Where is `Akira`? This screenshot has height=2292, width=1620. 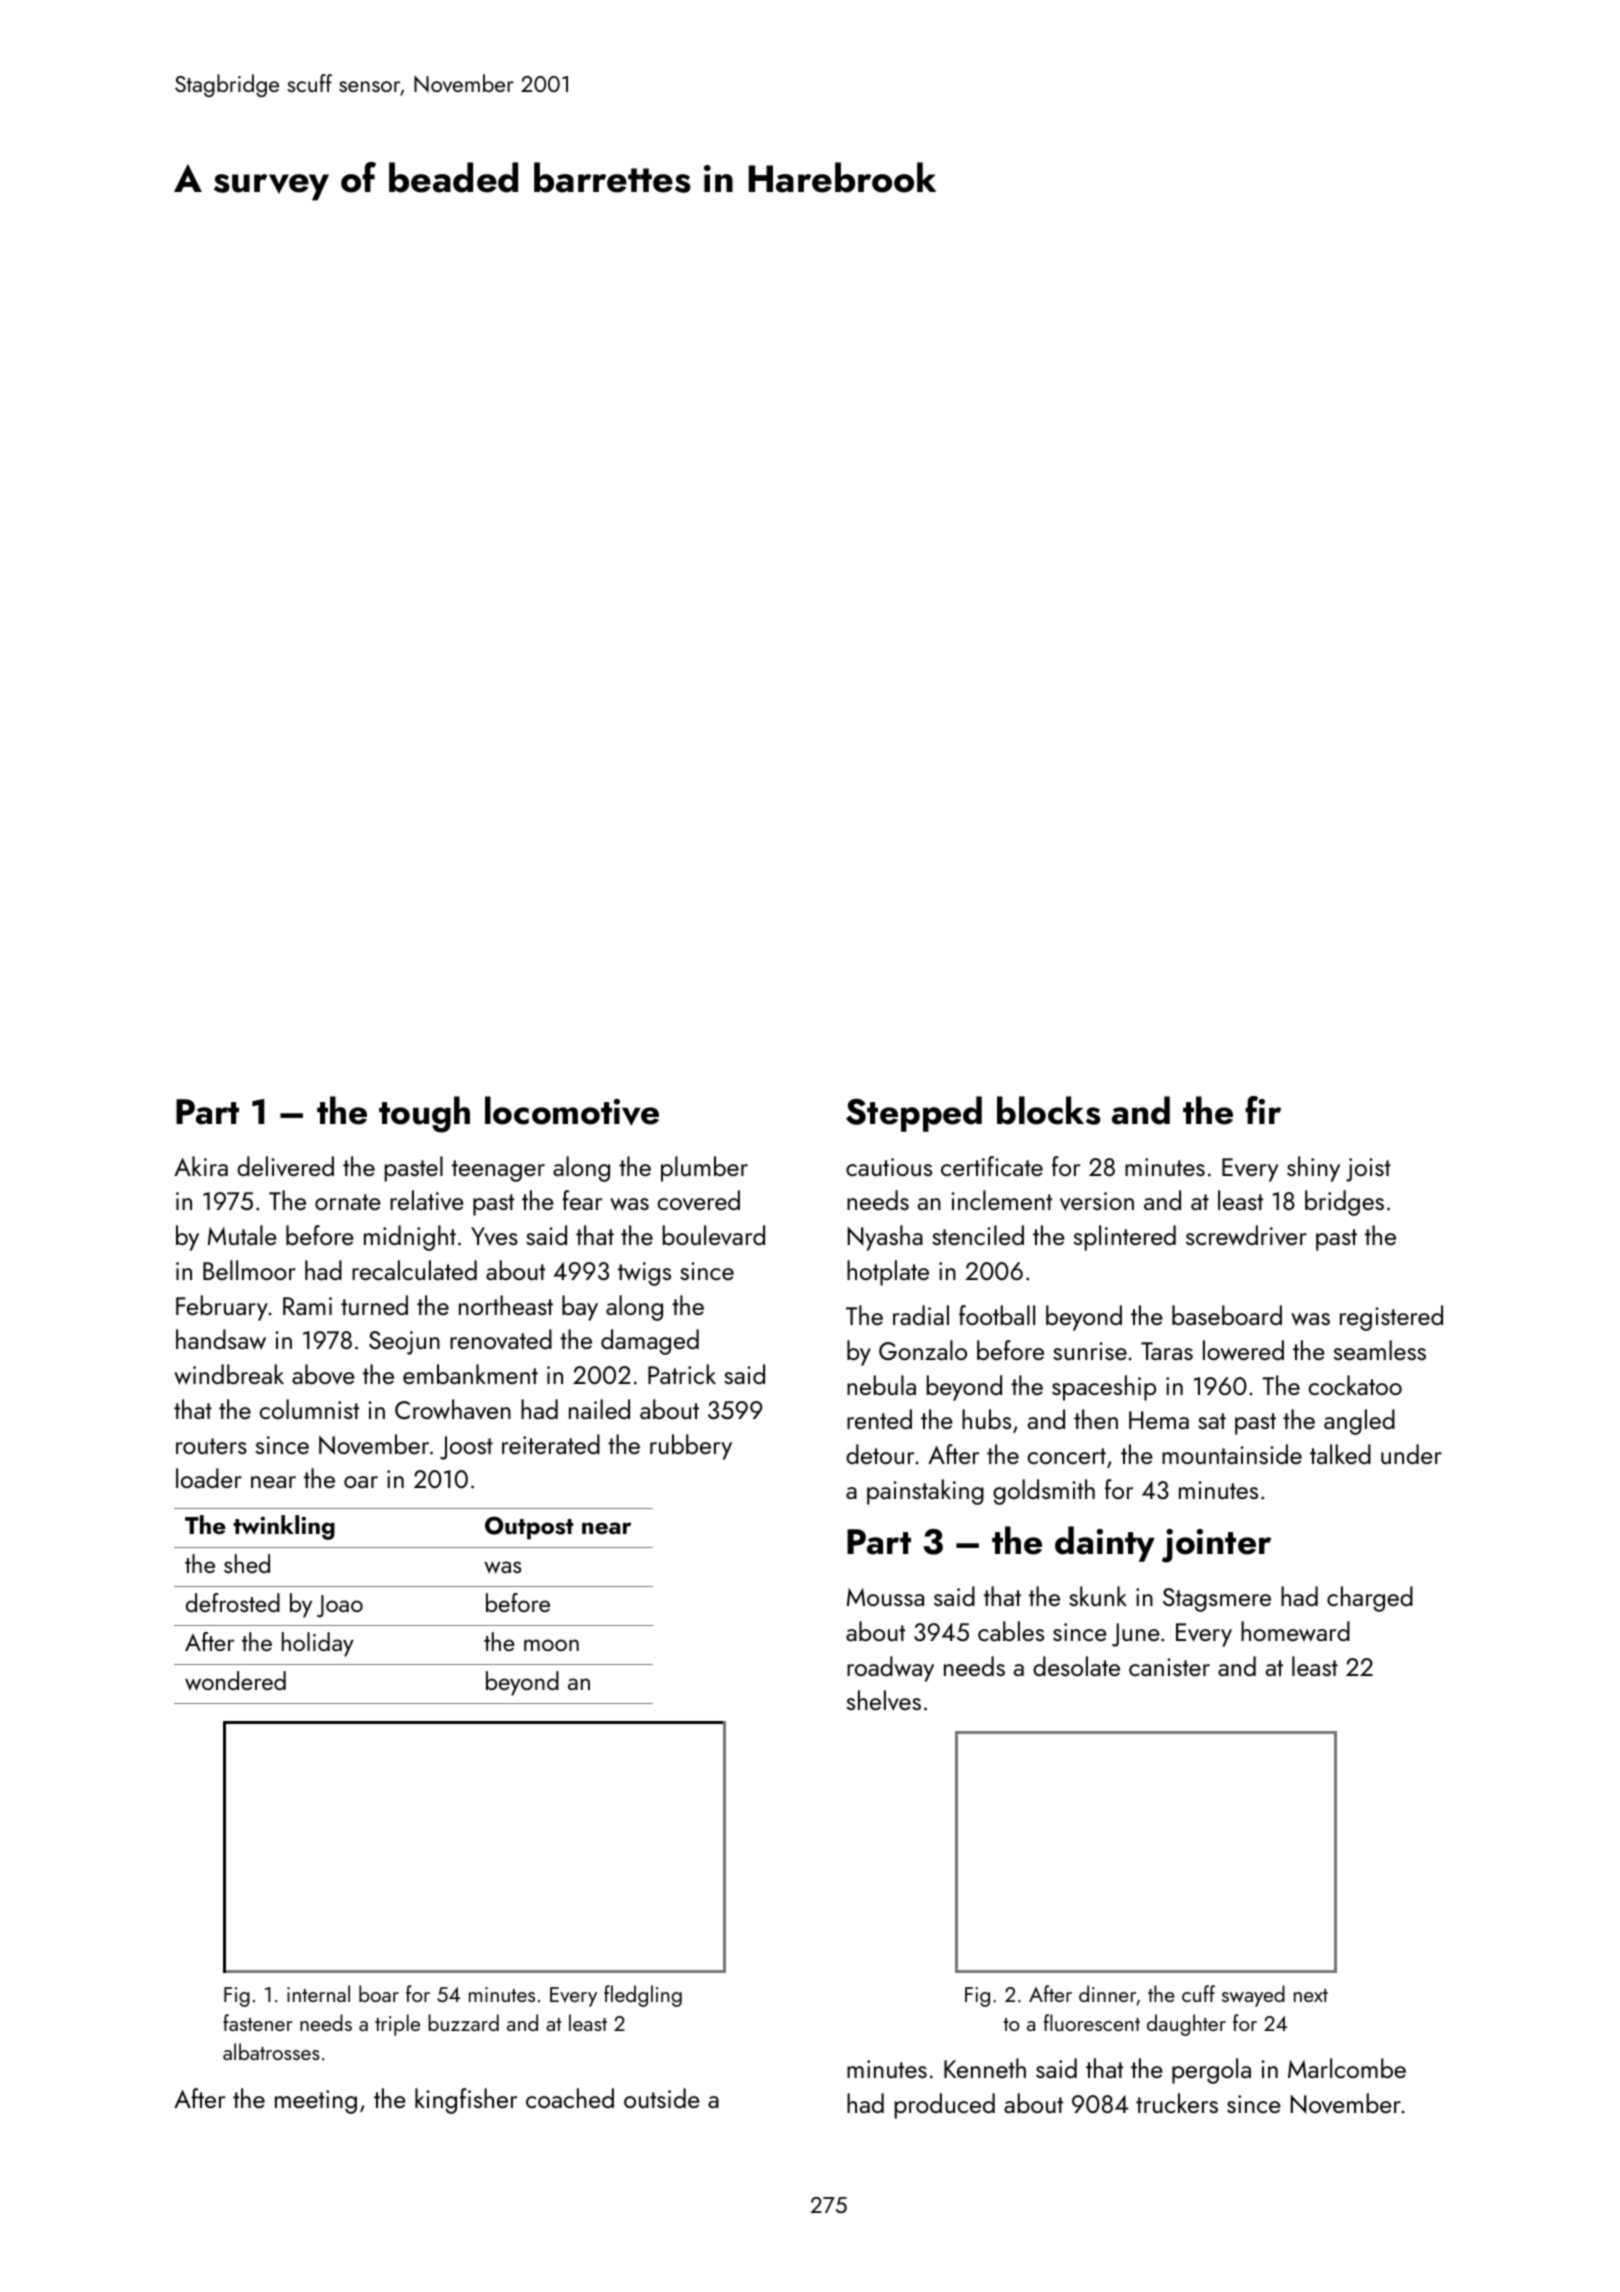
Akira is located at coordinates (201, 1166).
